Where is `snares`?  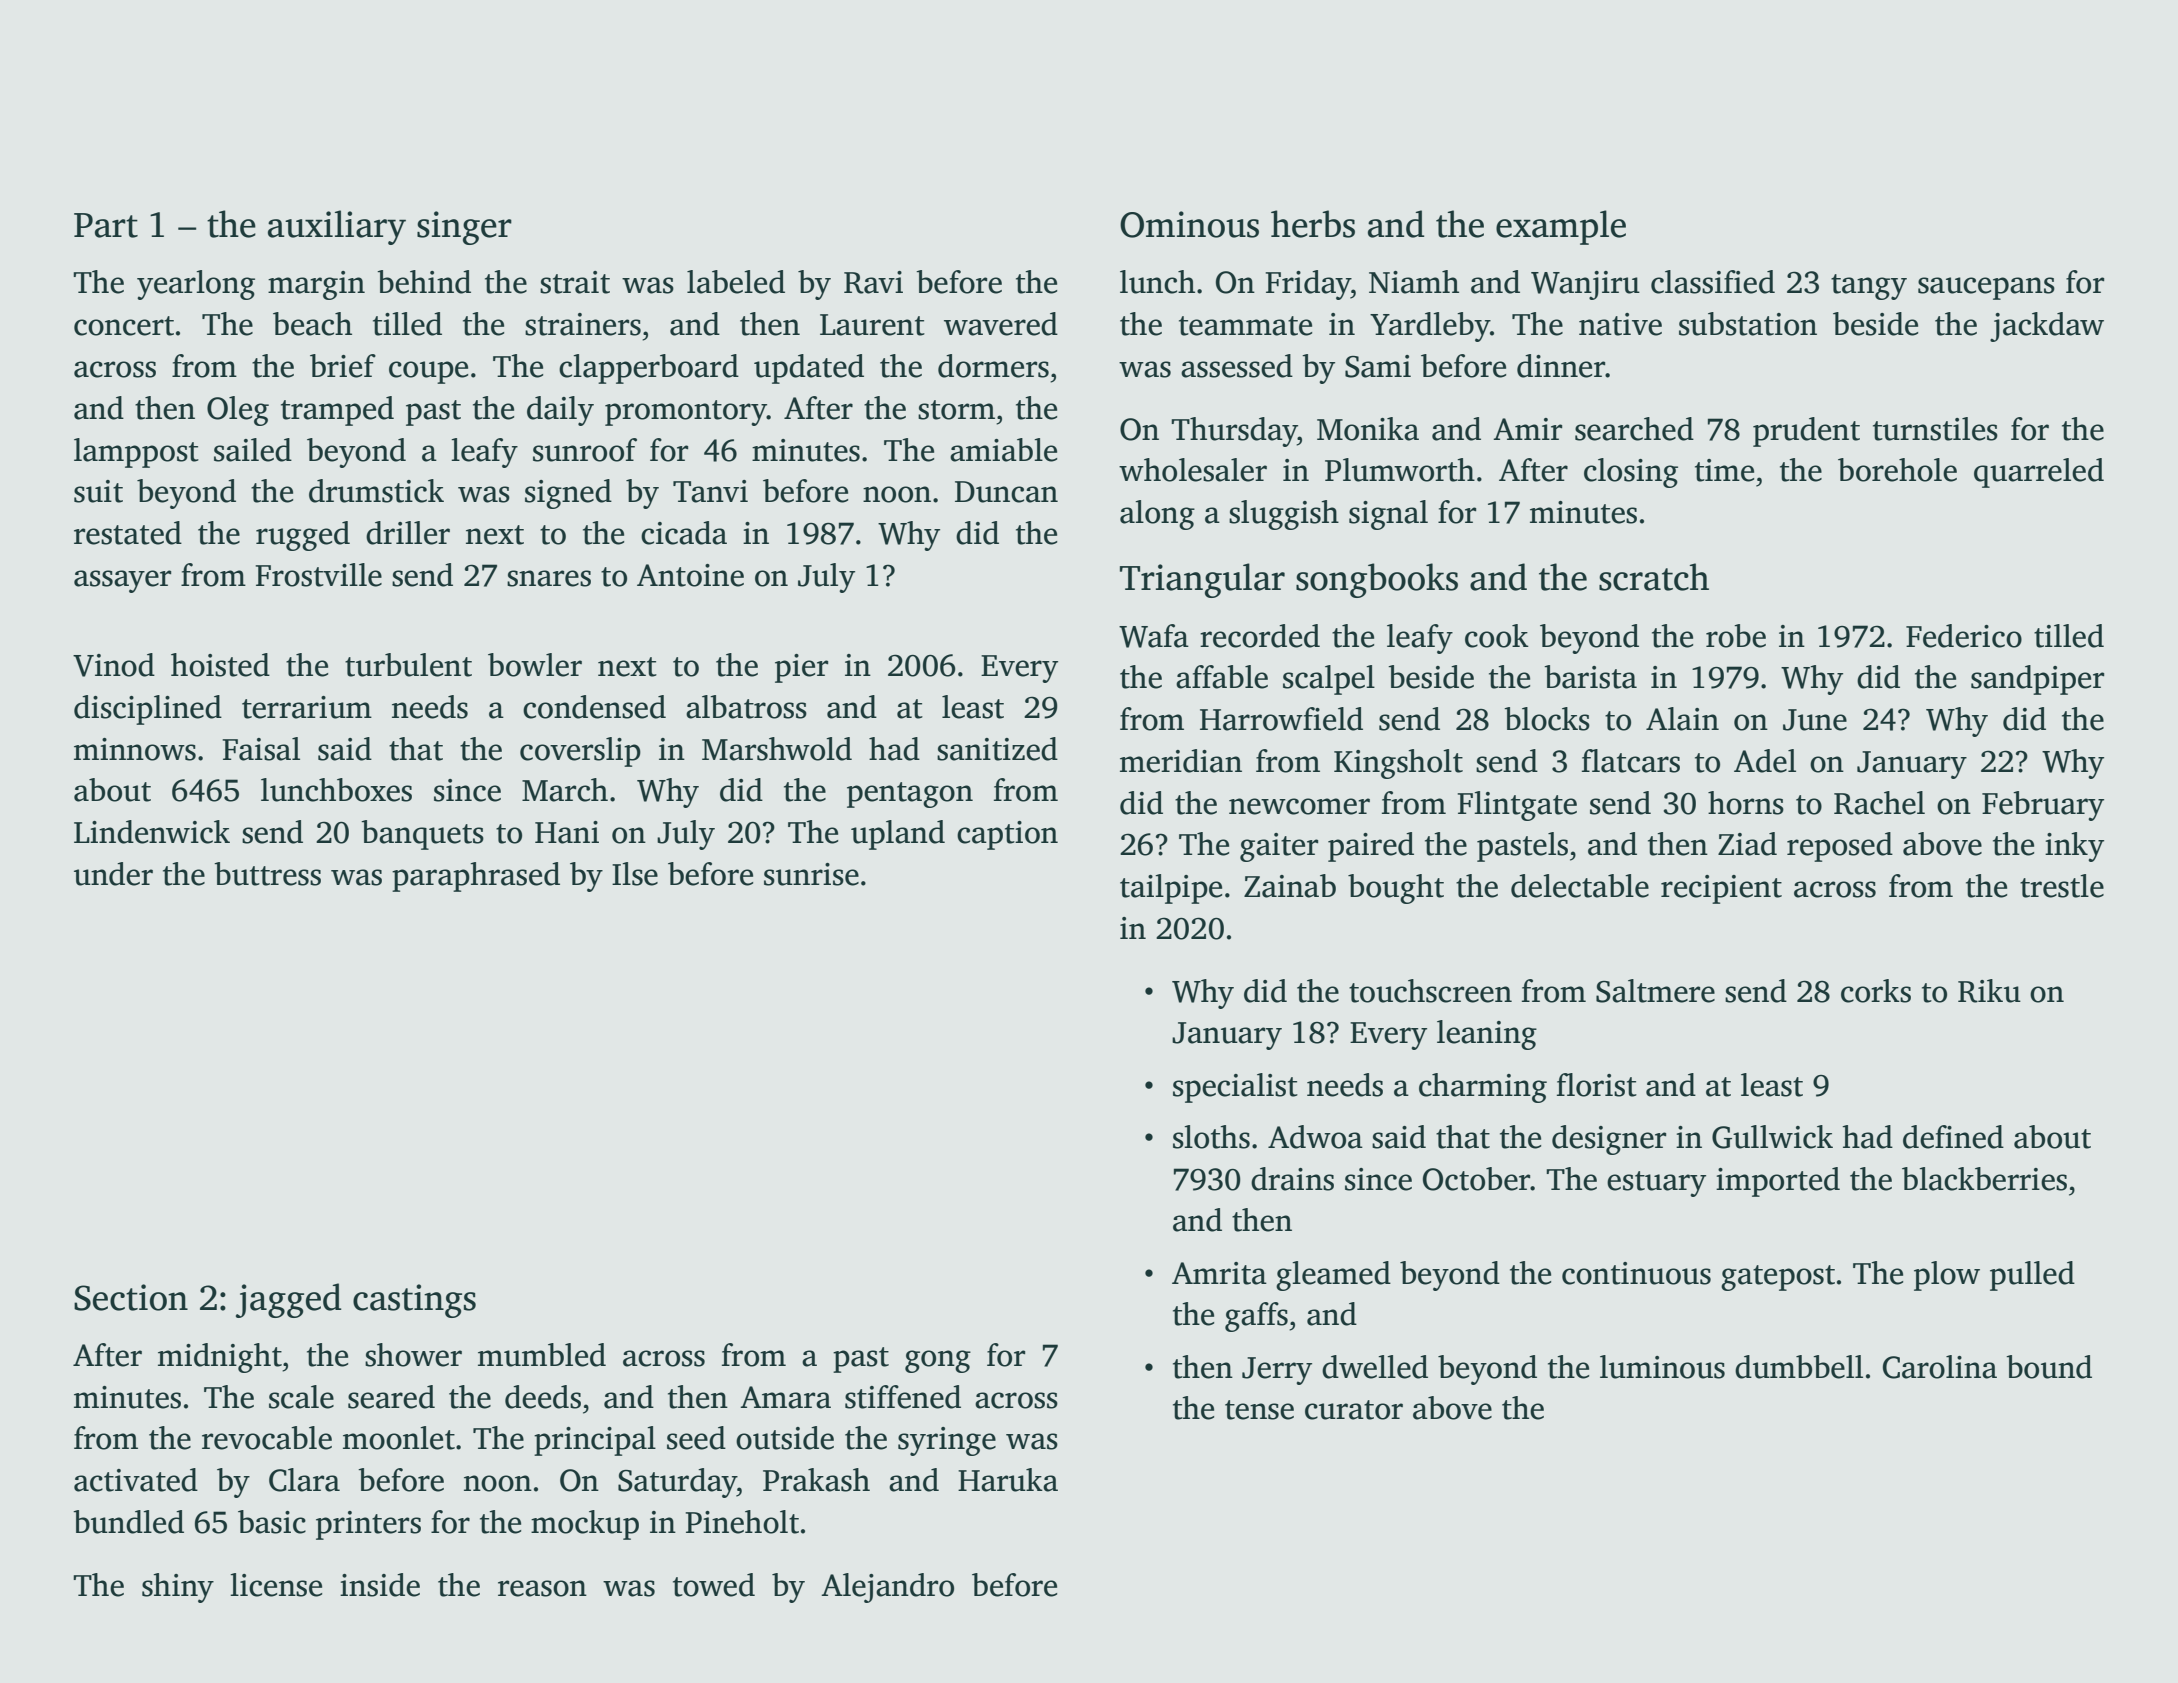 snares is located at coordinates (549, 578).
